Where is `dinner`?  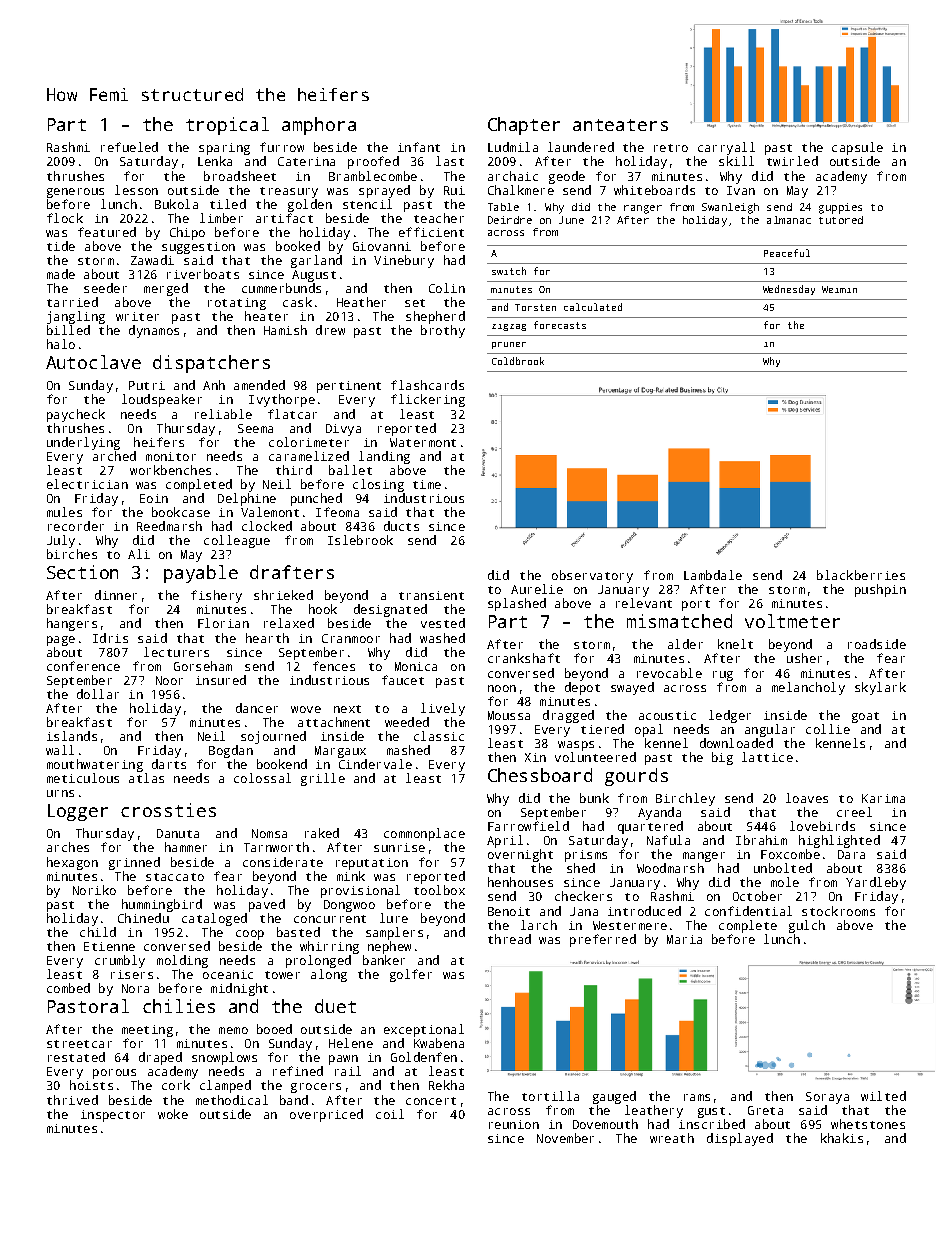
dinner is located at coordinates (116, 595).
